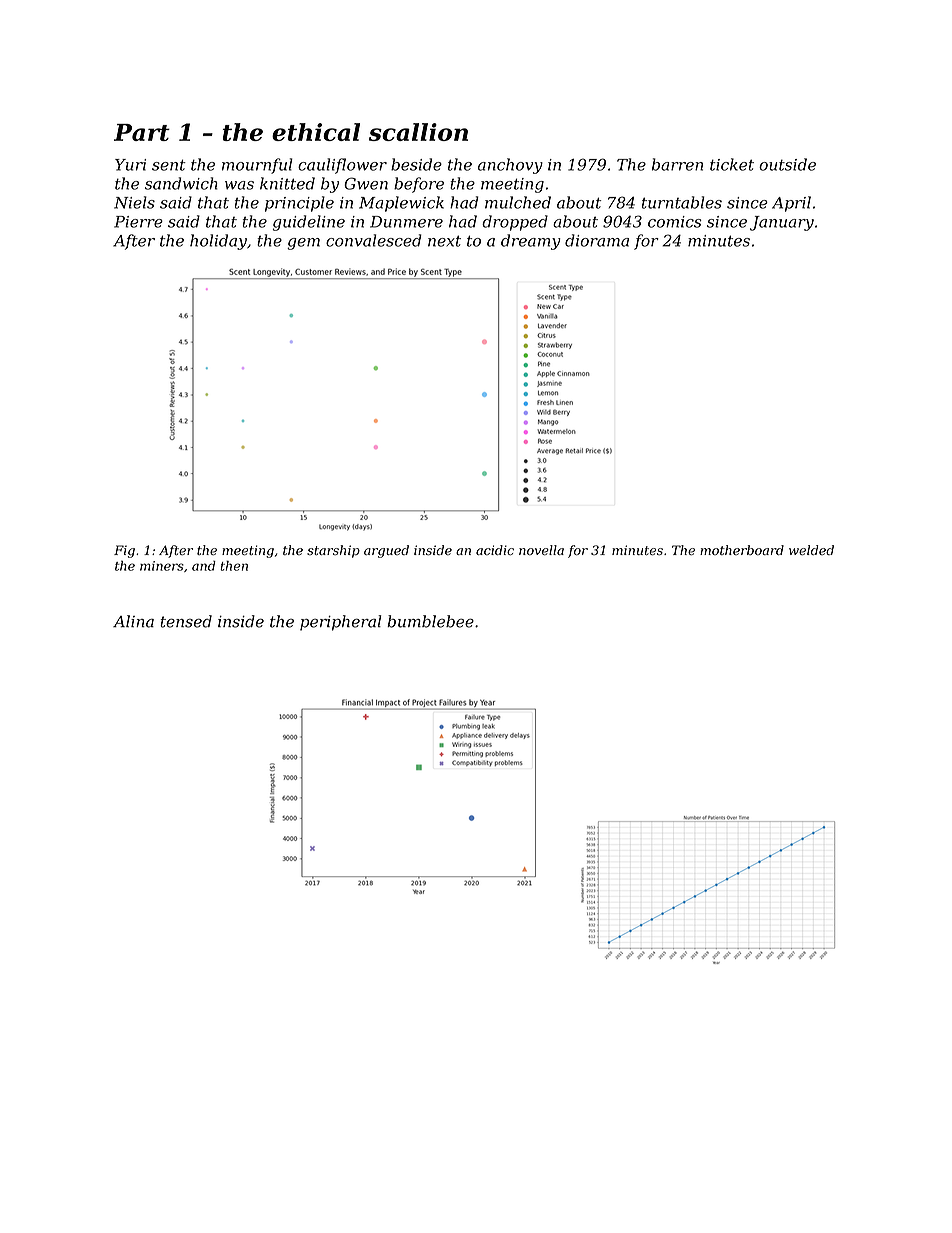 This screenshot has width=952, height=1233. What do you see at coordinates (682, 202) in the screenshot?
I see `turntables` at bounding box center [682, 202].
